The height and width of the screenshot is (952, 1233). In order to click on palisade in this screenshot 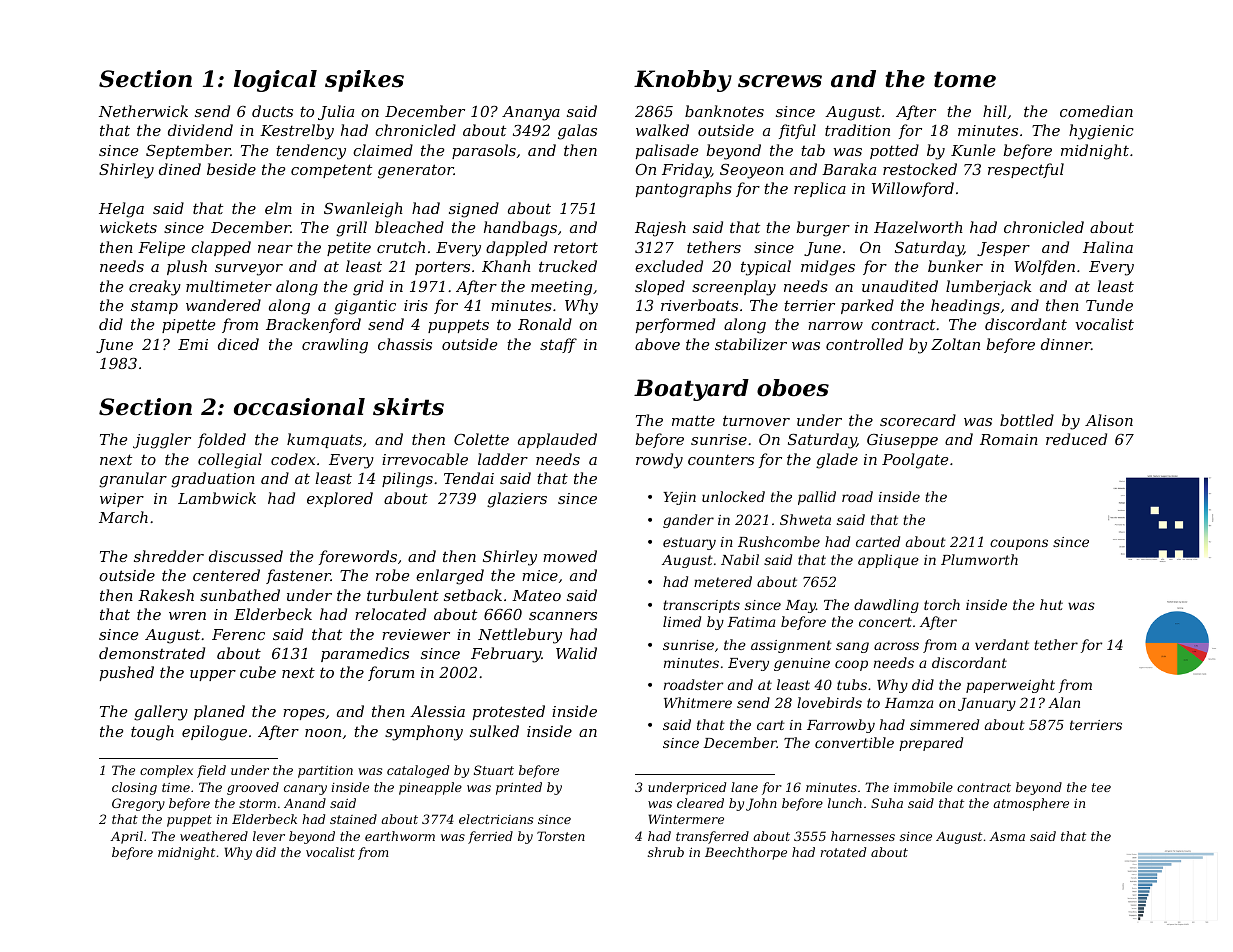, I will do `click(667, 151)`.
